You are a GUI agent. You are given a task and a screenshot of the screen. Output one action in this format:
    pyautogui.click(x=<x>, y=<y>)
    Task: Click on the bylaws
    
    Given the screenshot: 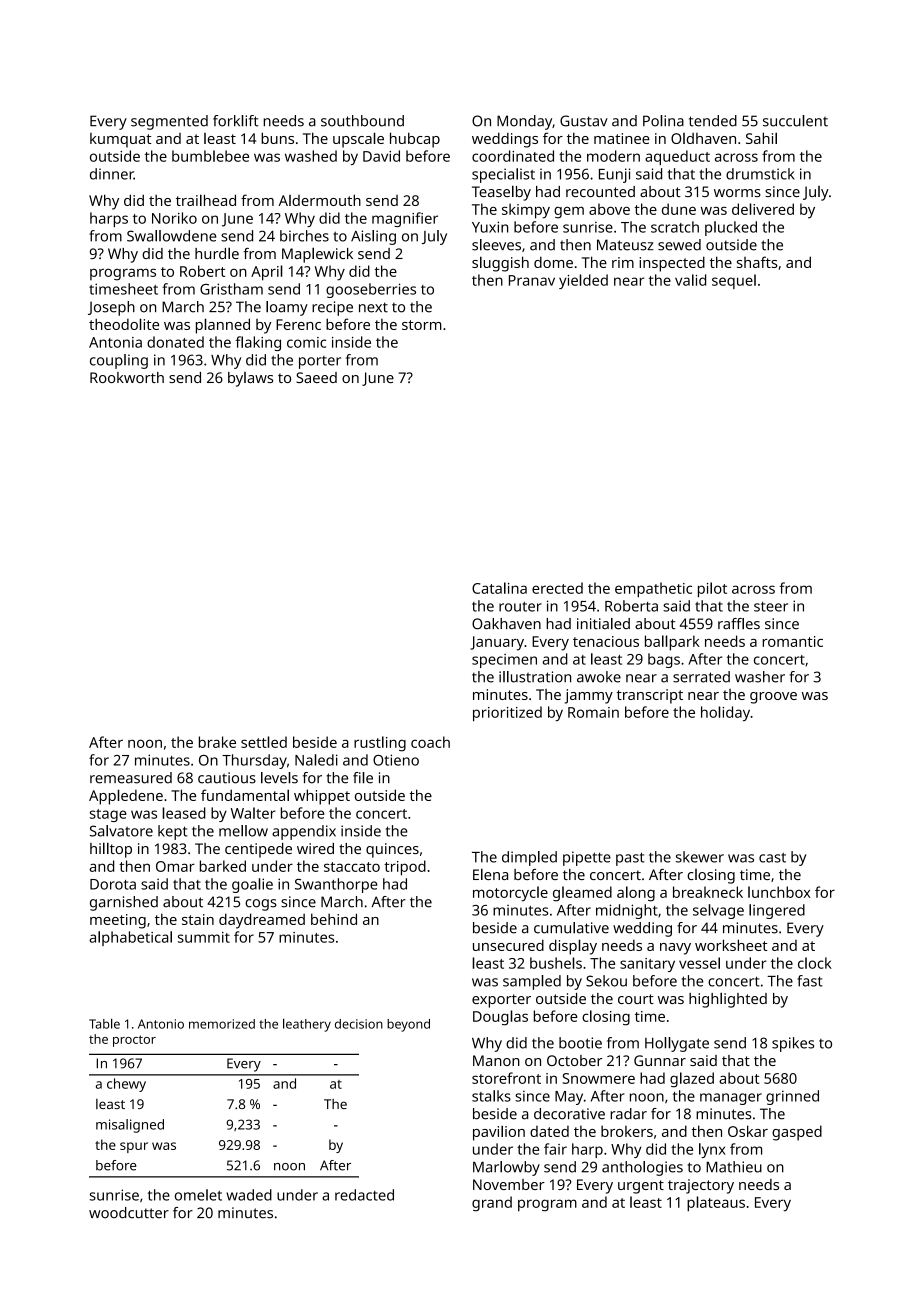 What is the action you would take?
    pyautogui.click(x=250, y=379)
